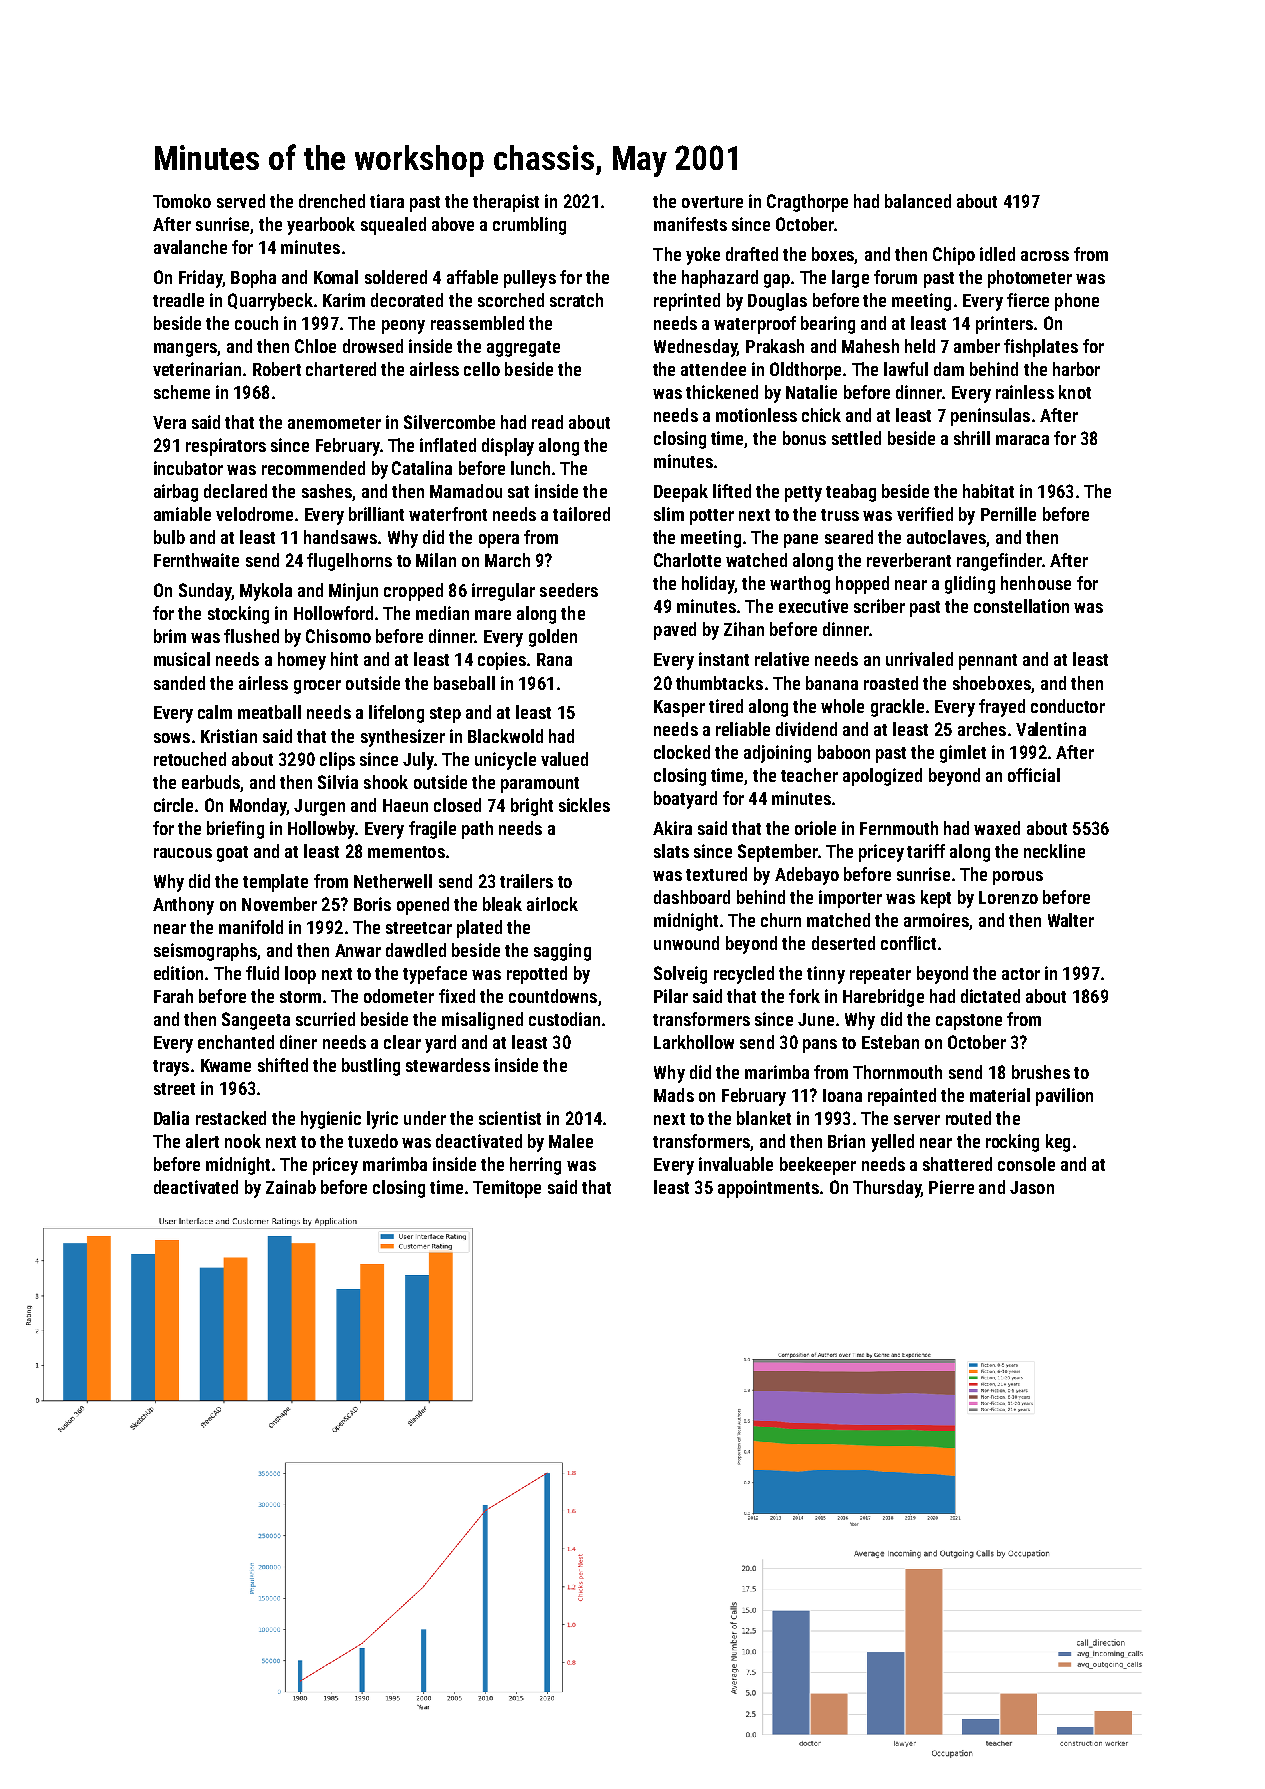 Image resolution: width=1265 pixels, height=1789 pixels. Describe the element at coordinates (253, 279) in the page. I see `Bopha` at that location.
